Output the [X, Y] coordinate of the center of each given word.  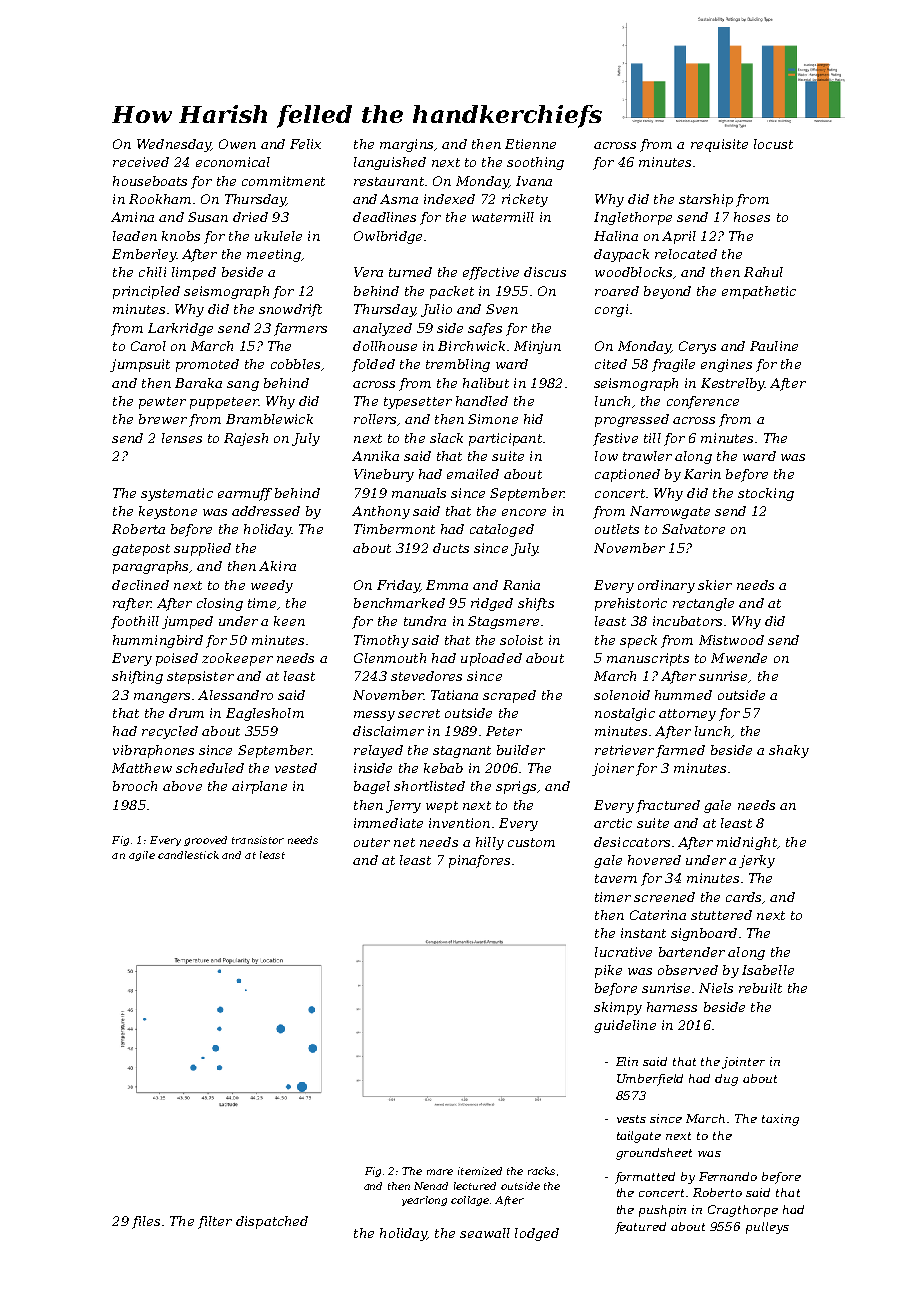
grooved [205, 841]
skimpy [618, 1008]
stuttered [721, 915]
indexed [449, 199]
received [141, 162]
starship [706, 200]
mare [440, 1172]
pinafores [479, 861]
